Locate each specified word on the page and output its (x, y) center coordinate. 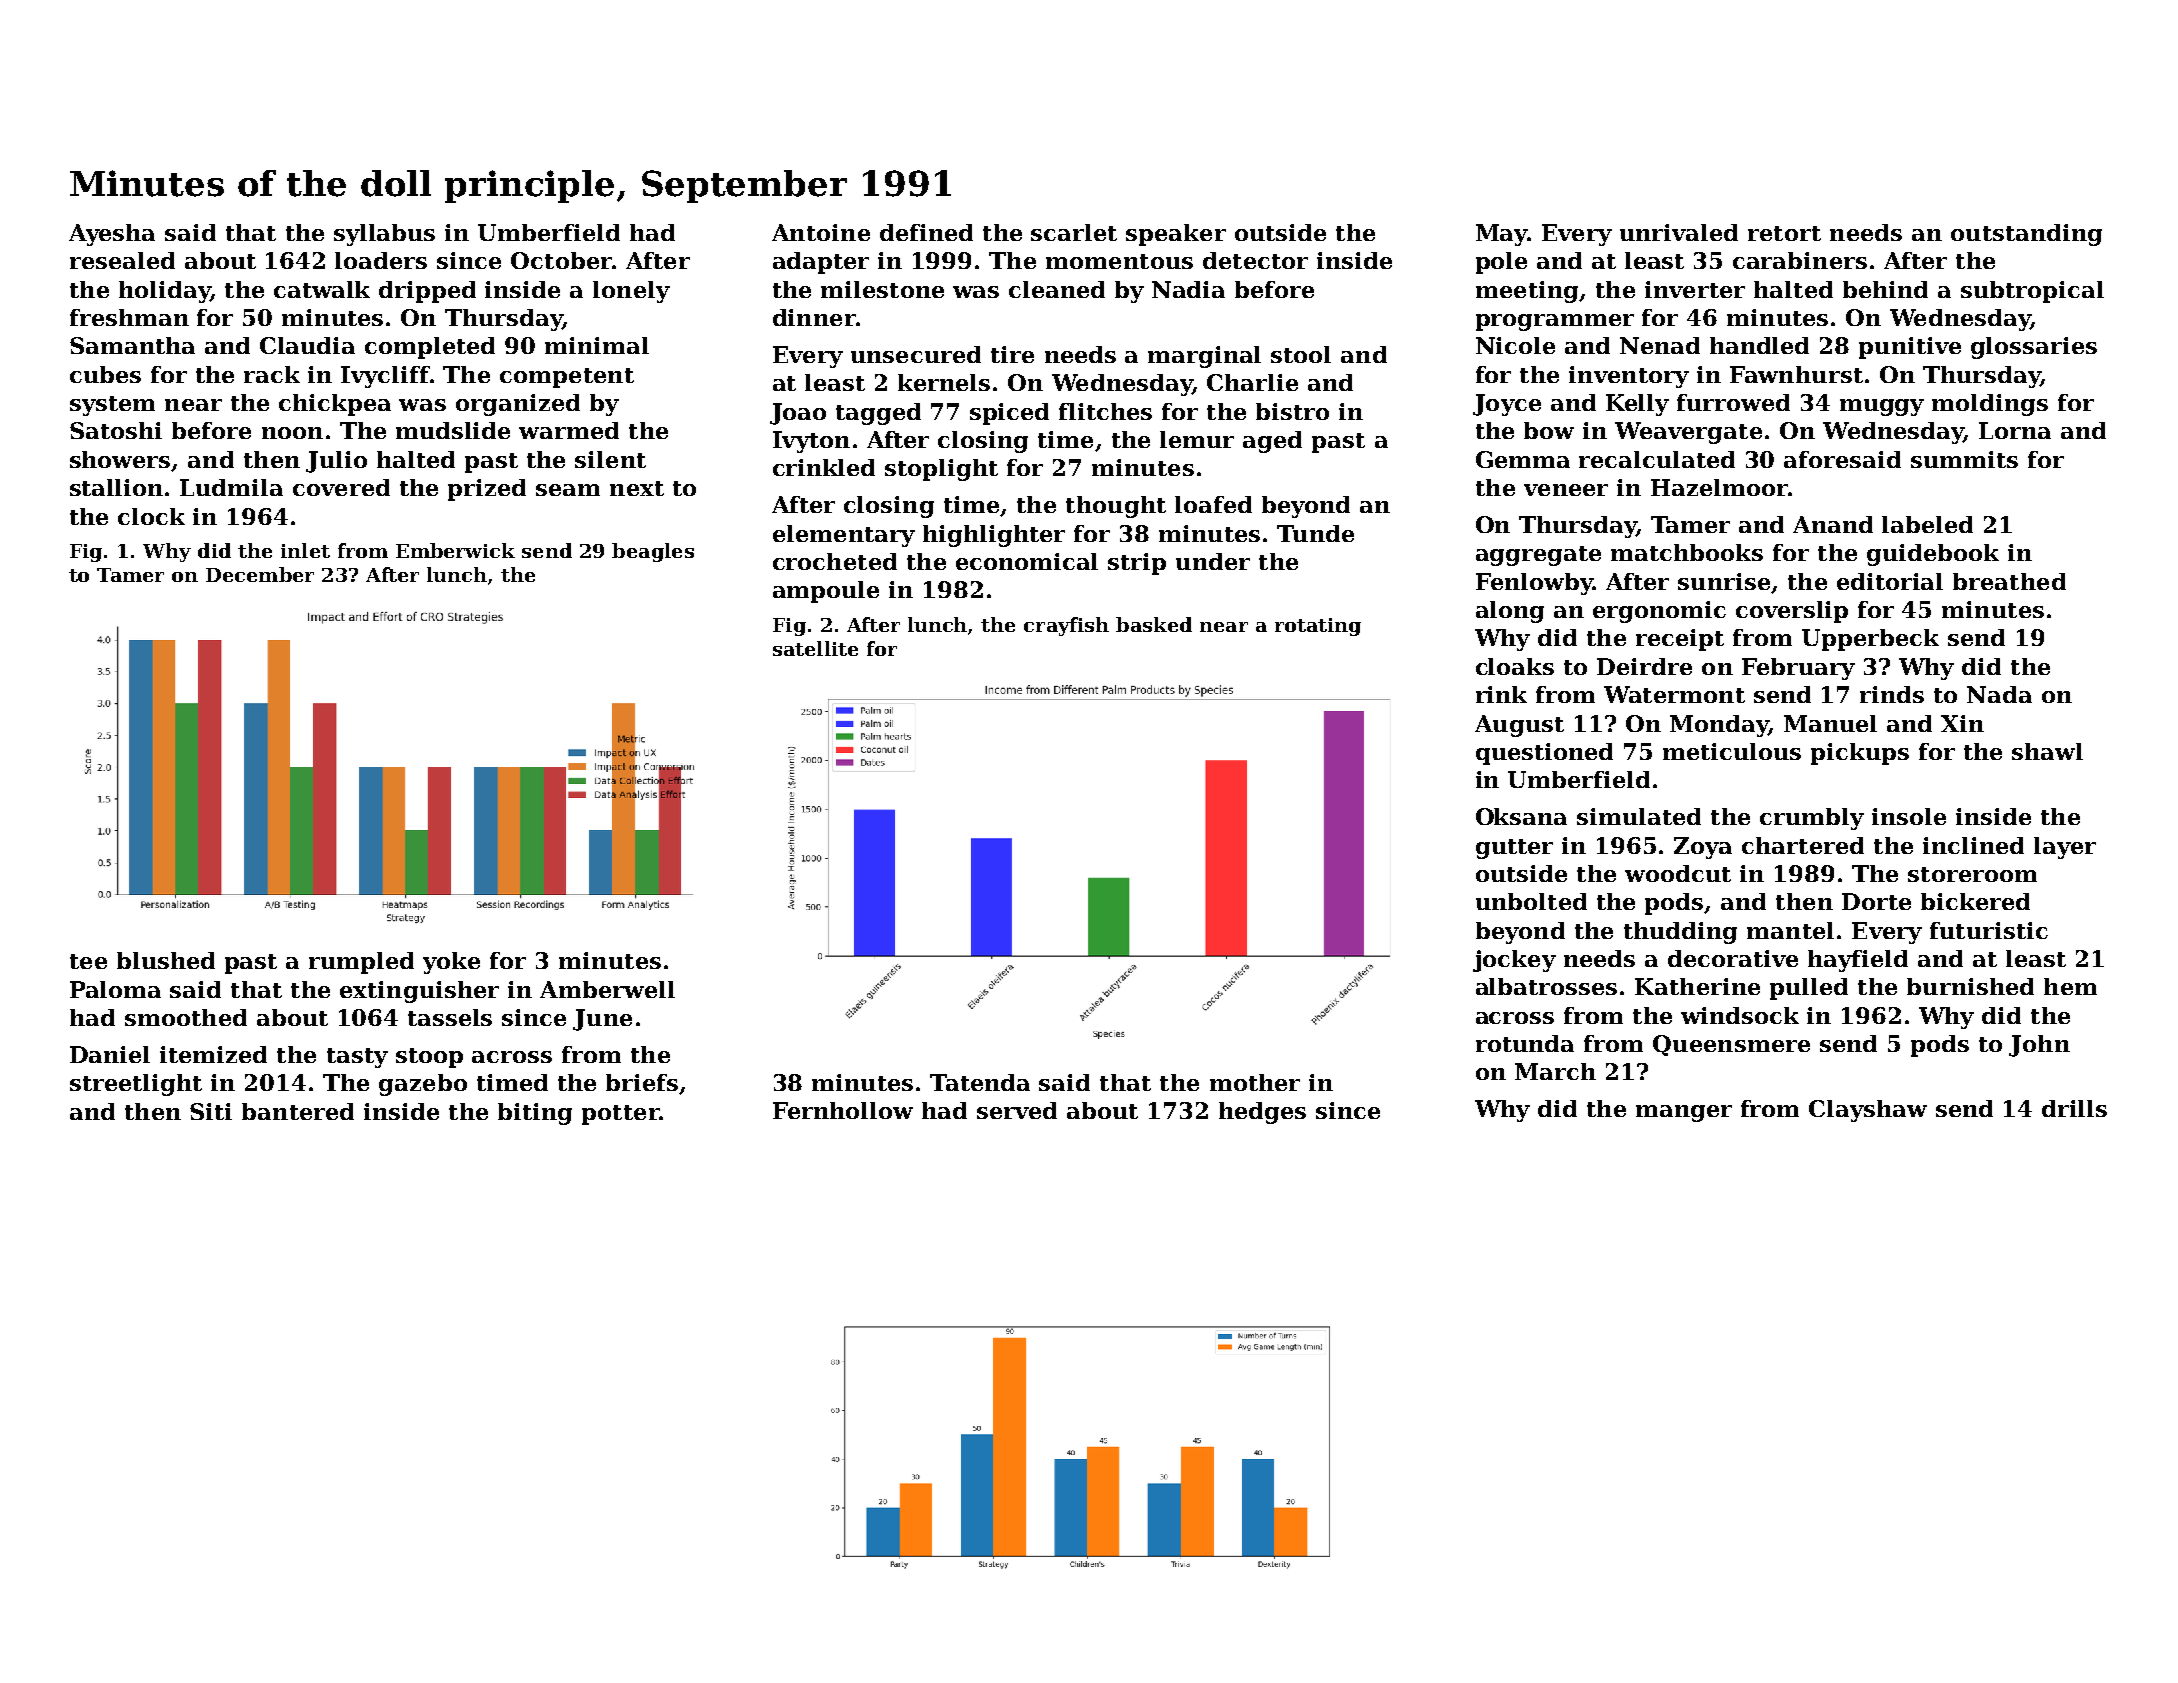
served (1017, 1110)
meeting (1527, 292)
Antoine (821, 232)
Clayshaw (1868, 1111)
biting (535, 1114)
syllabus (384, 235)
